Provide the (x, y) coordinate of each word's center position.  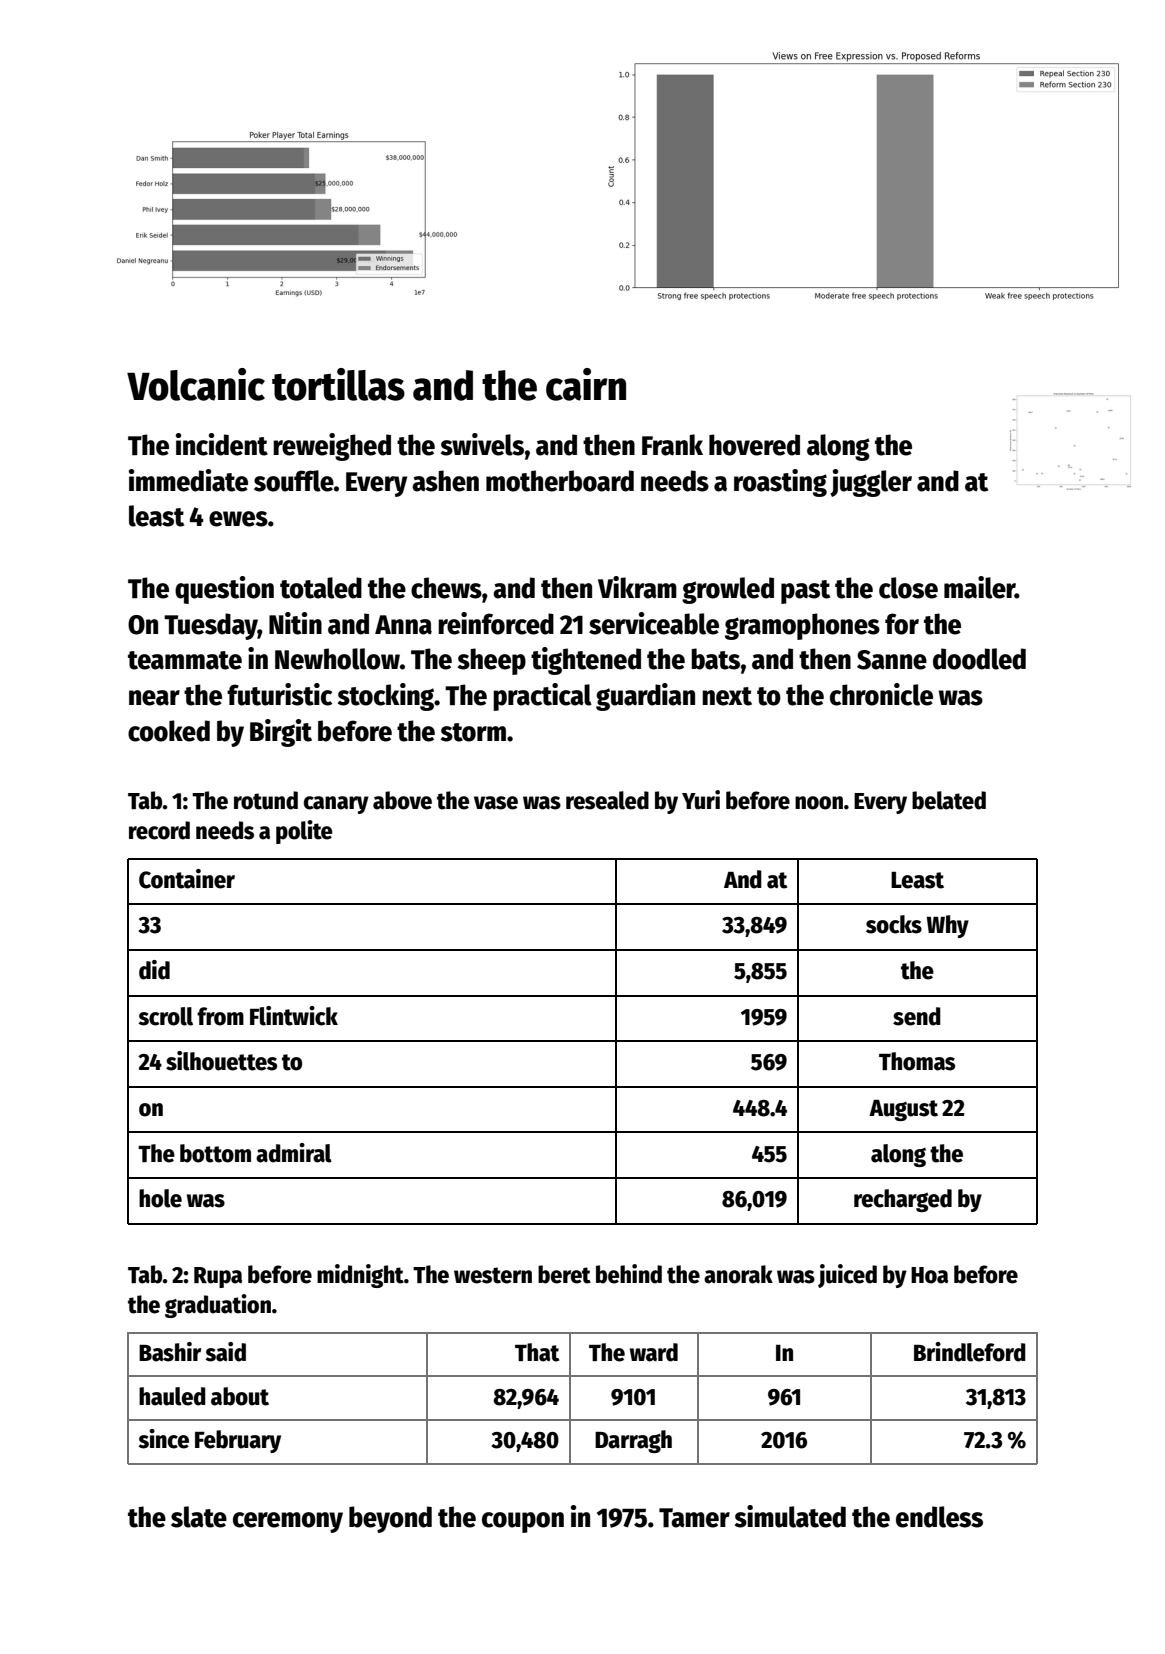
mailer (979, 587)
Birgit (281, 733)
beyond (390, 1519)
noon (819, 803)
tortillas (338, 384)
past (805, 592)
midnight (360, 1276)
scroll (165, 1016)
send (917, 1016)
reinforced (496, 623)
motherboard (560, 481)
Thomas (917, 1061)
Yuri (701, 800)
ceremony (288, 1522)
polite (304, 832)
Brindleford (970, 1352)
